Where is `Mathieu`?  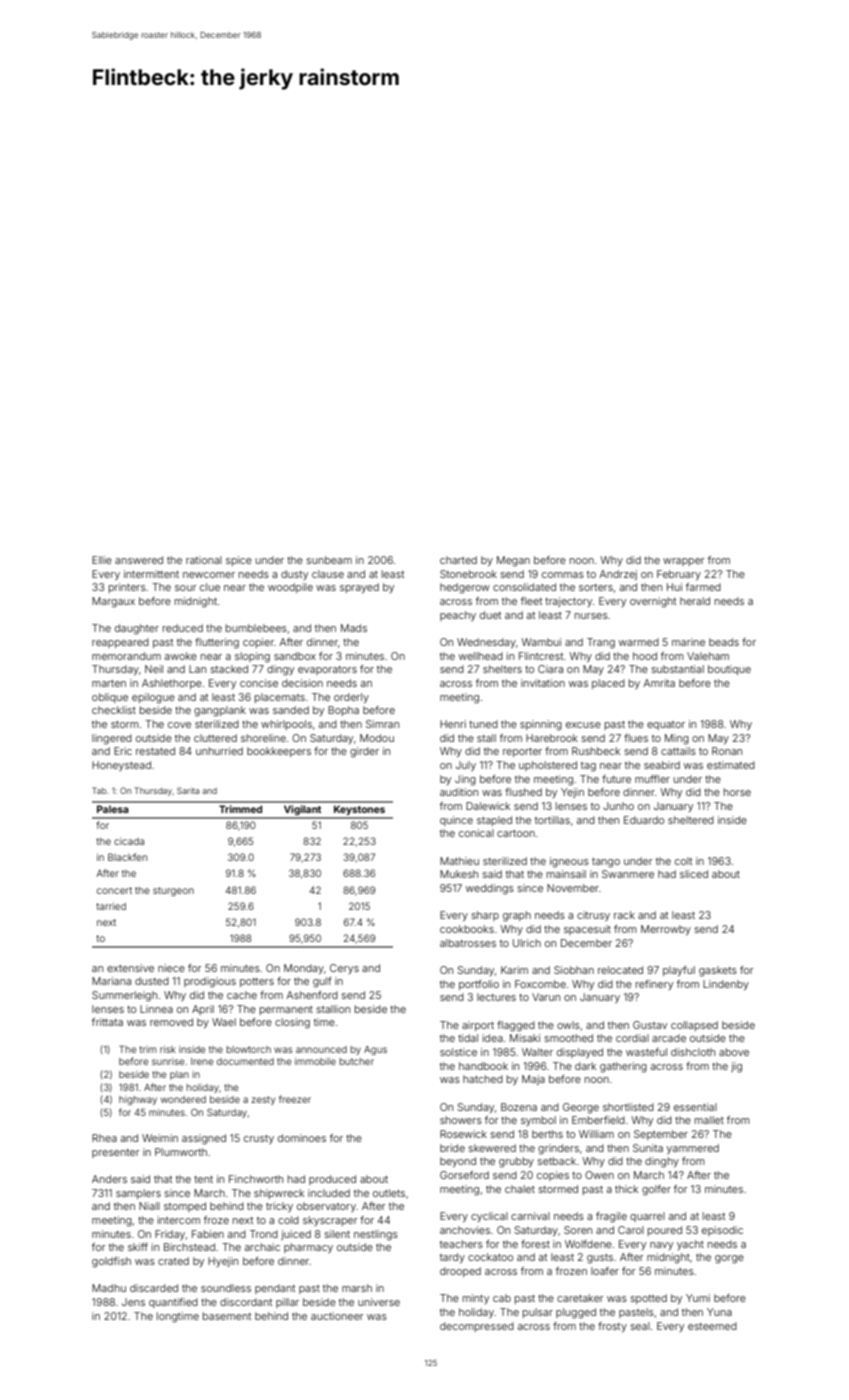 Mathieu is located at coordinates (459, 861).
